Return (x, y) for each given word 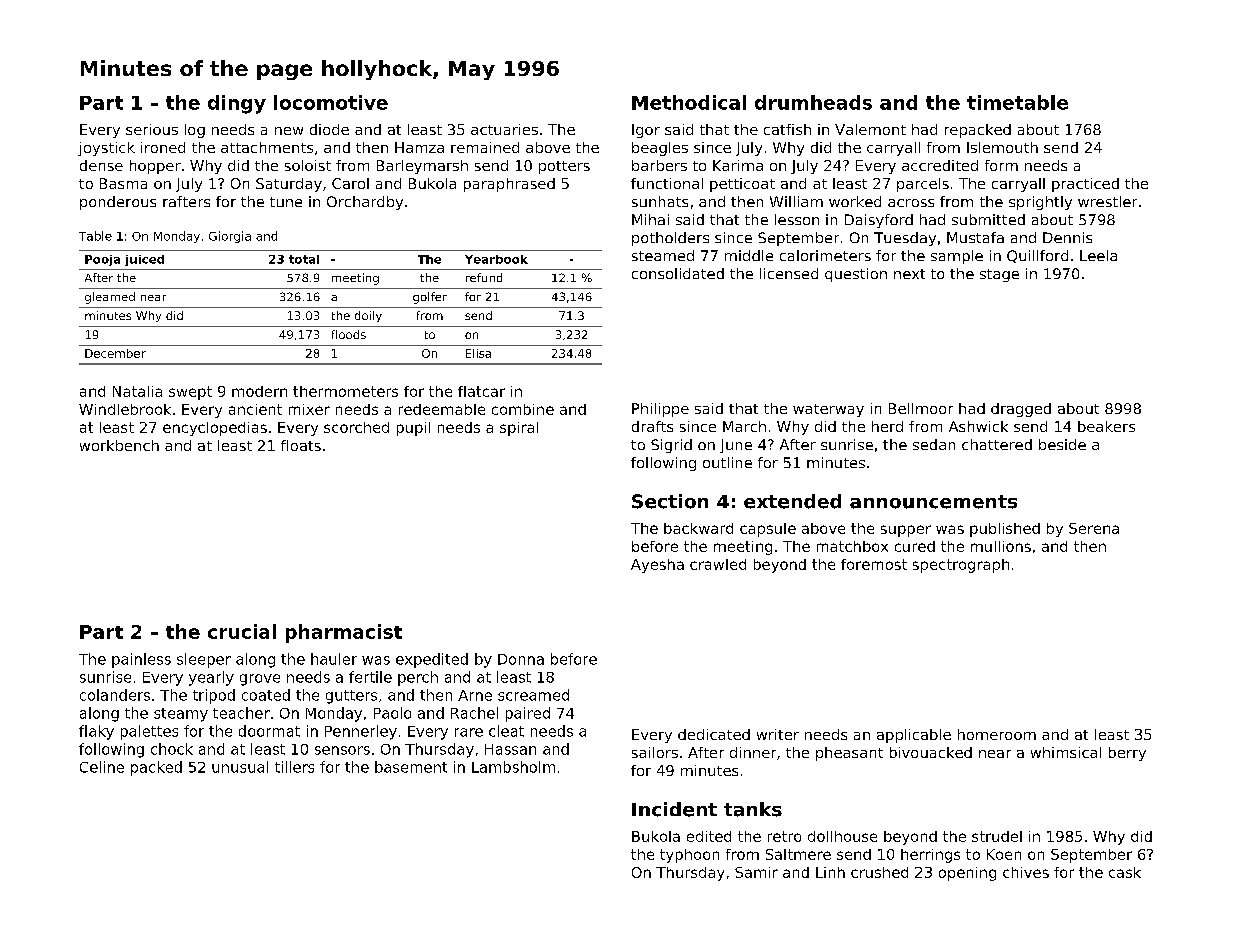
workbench (119, 445)
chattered (997, 444)
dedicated (714, 734)
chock (172, 749)
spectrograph (961, 566)
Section (670, 501)
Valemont (870, 129)
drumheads (813, 102)
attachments (267, 147)
